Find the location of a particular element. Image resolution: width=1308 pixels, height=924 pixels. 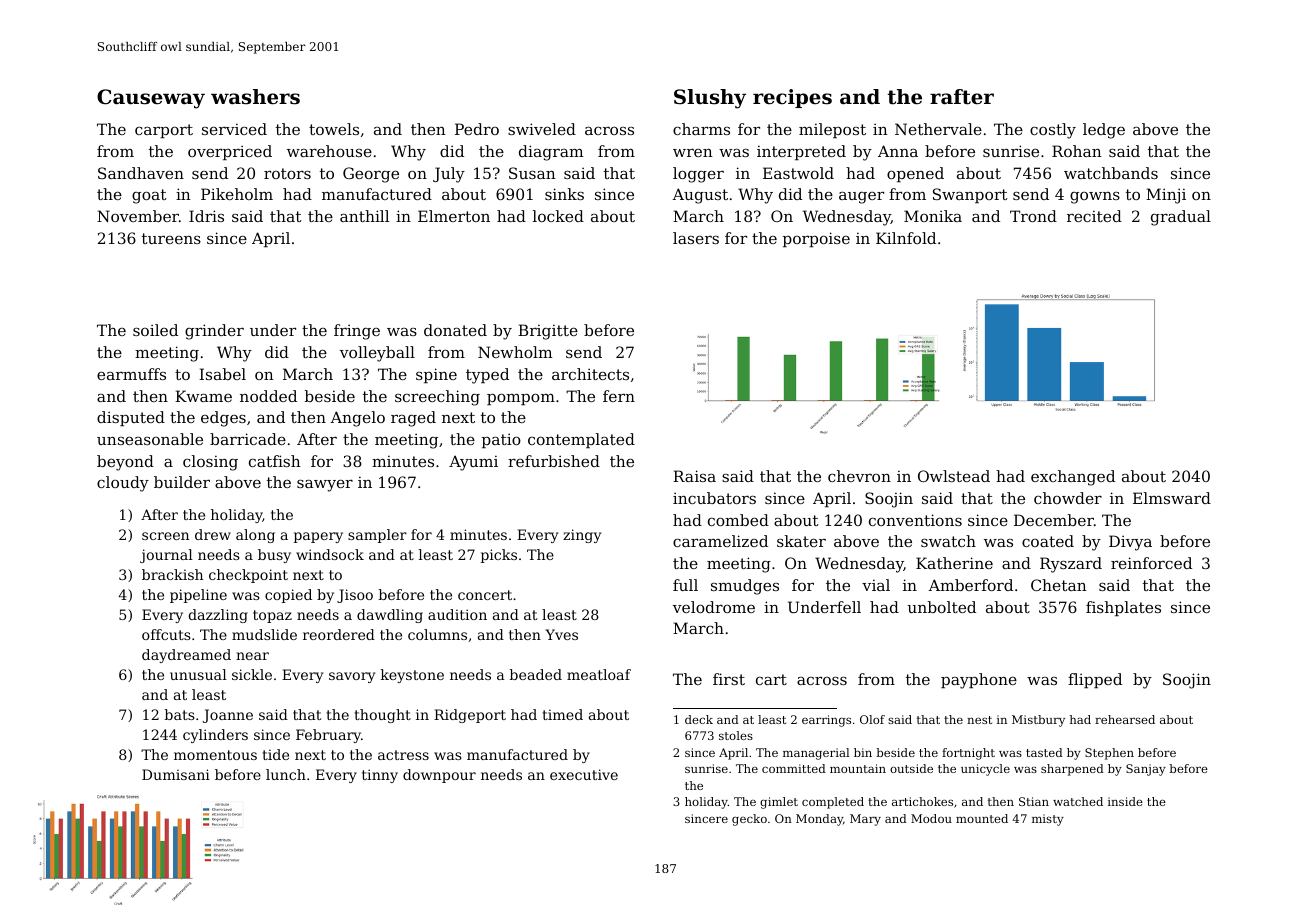

costly is located at coordinates (1053, 131).
